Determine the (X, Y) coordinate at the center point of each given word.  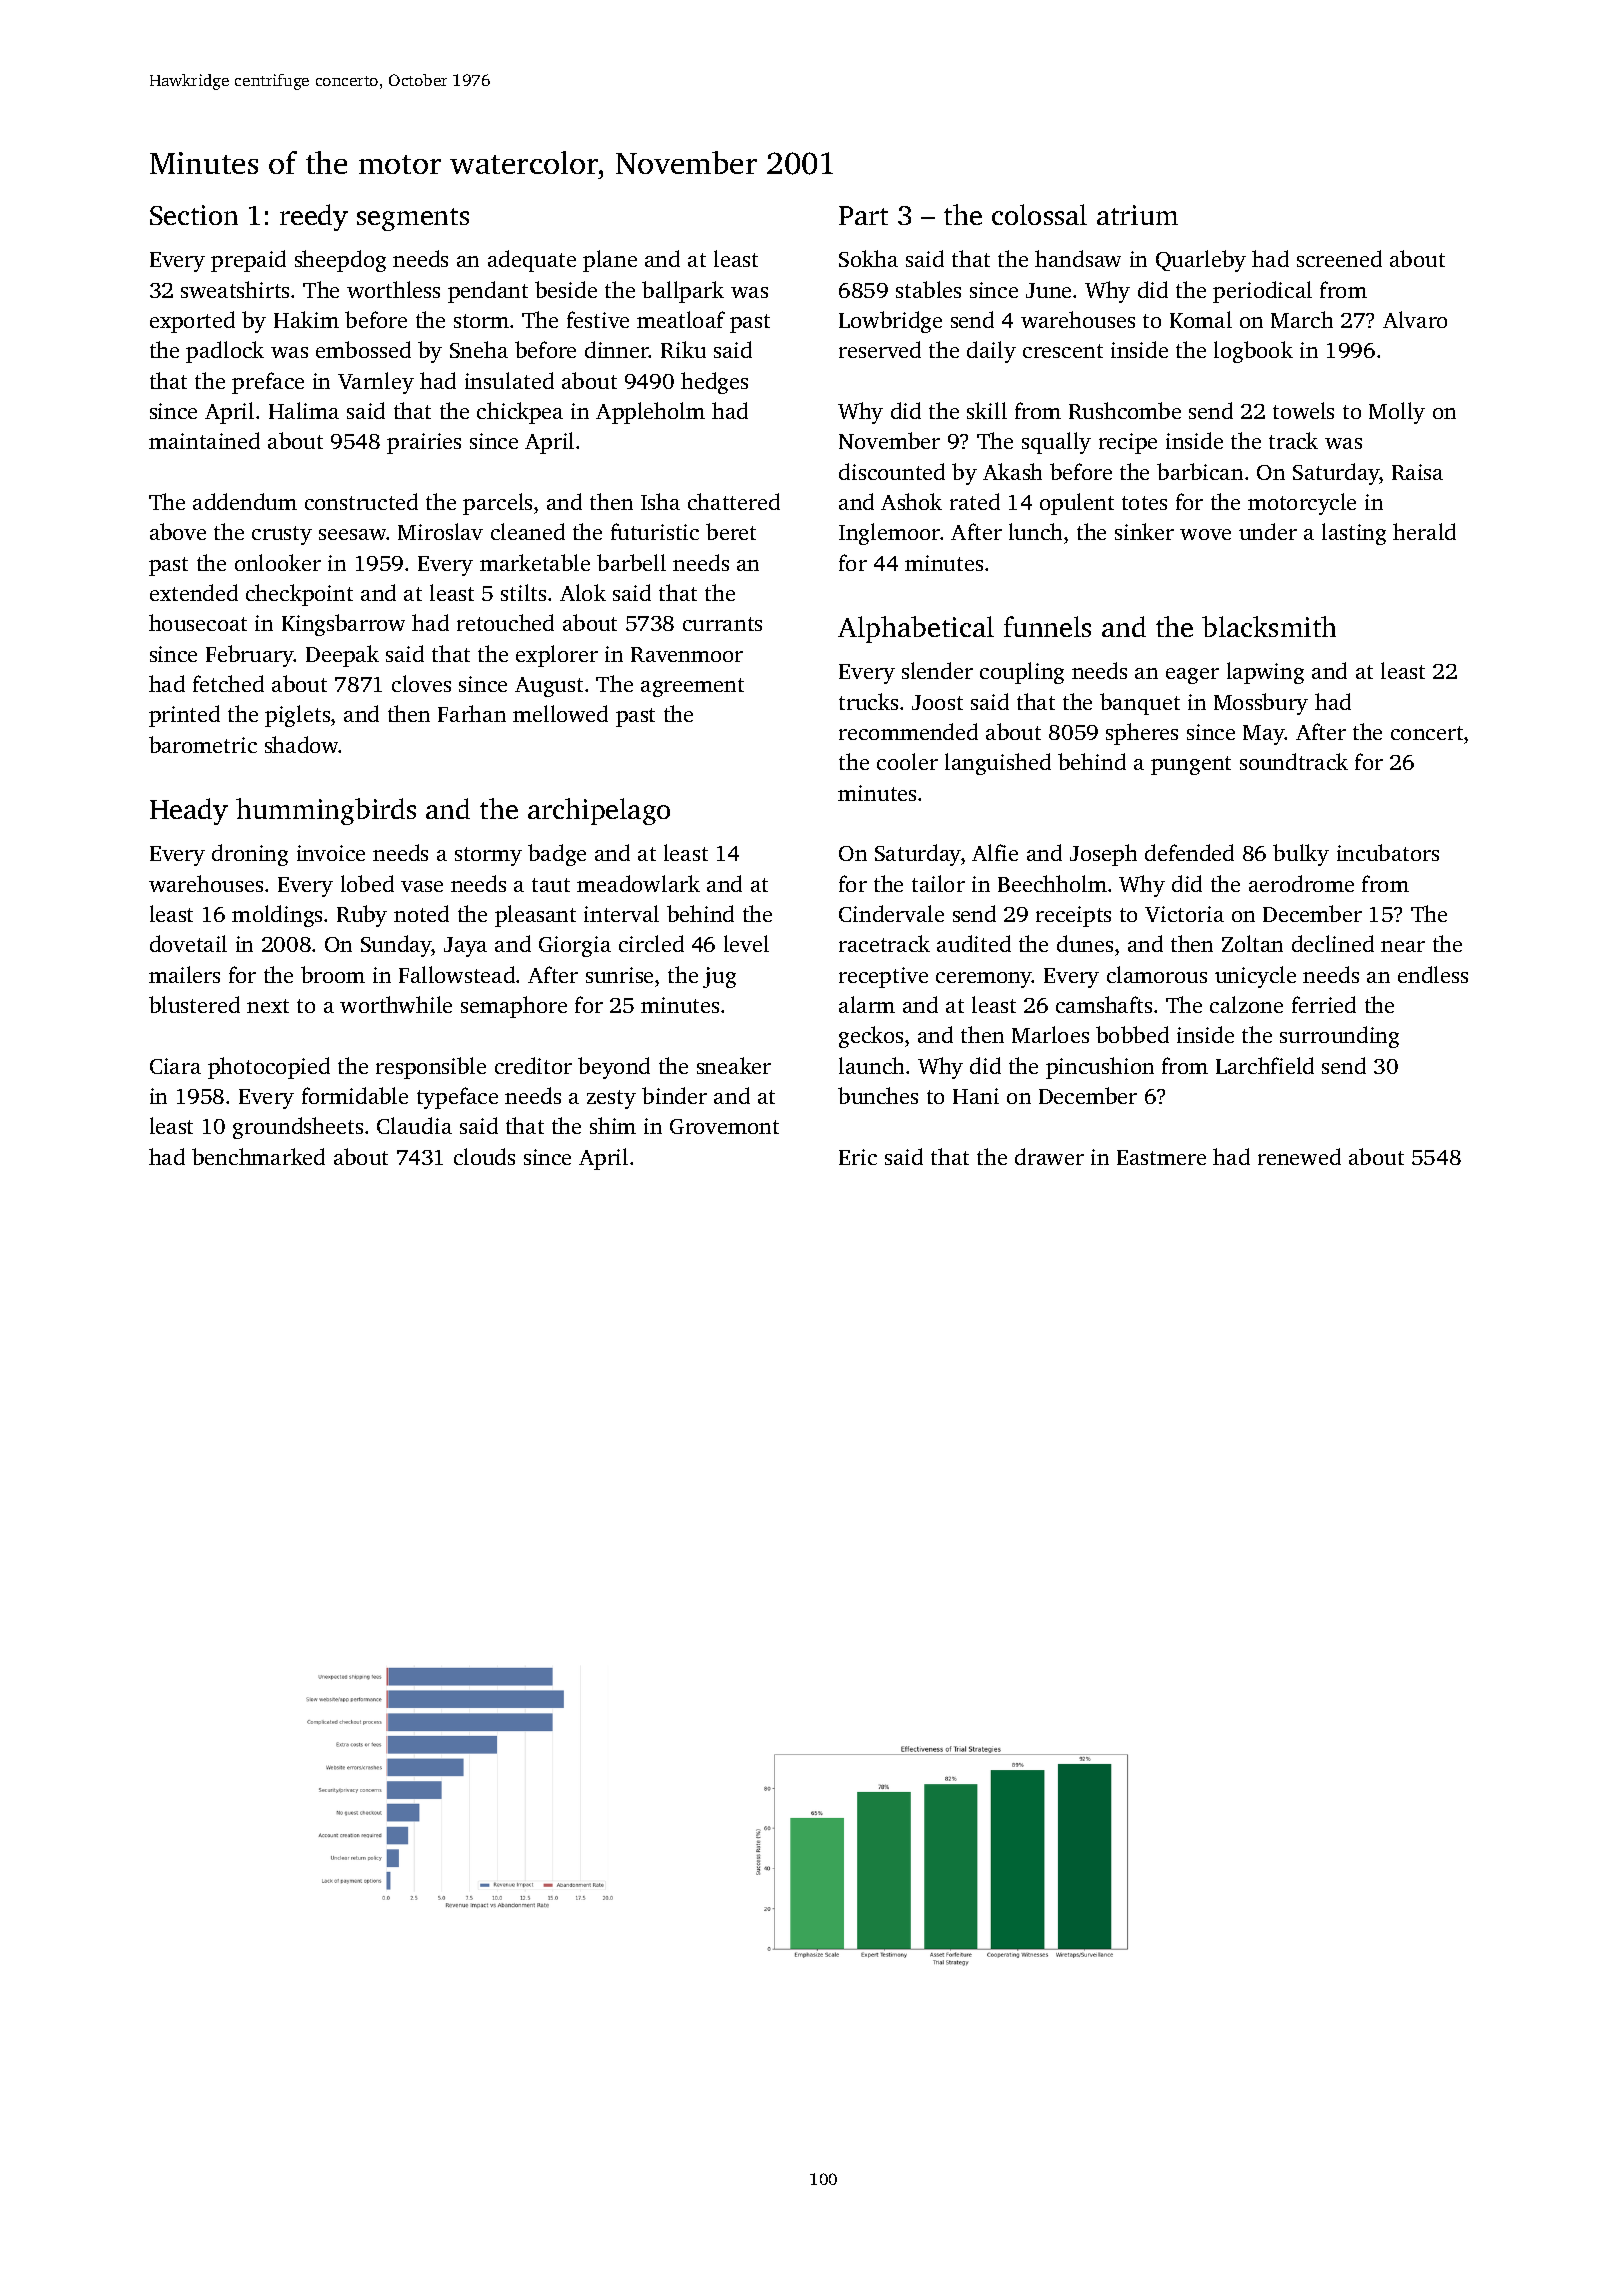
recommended (908, 731)
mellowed (560, 713)
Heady (189, 811)
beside (566, 289)
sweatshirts (235, 289)
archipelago (599, 811)
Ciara (175, 1066)
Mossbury (1261, 704)
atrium (1137, 215)
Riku (683, 349)
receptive (883, 977)
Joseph (1103, 855)
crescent (1063, 351)
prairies (424, 443)
